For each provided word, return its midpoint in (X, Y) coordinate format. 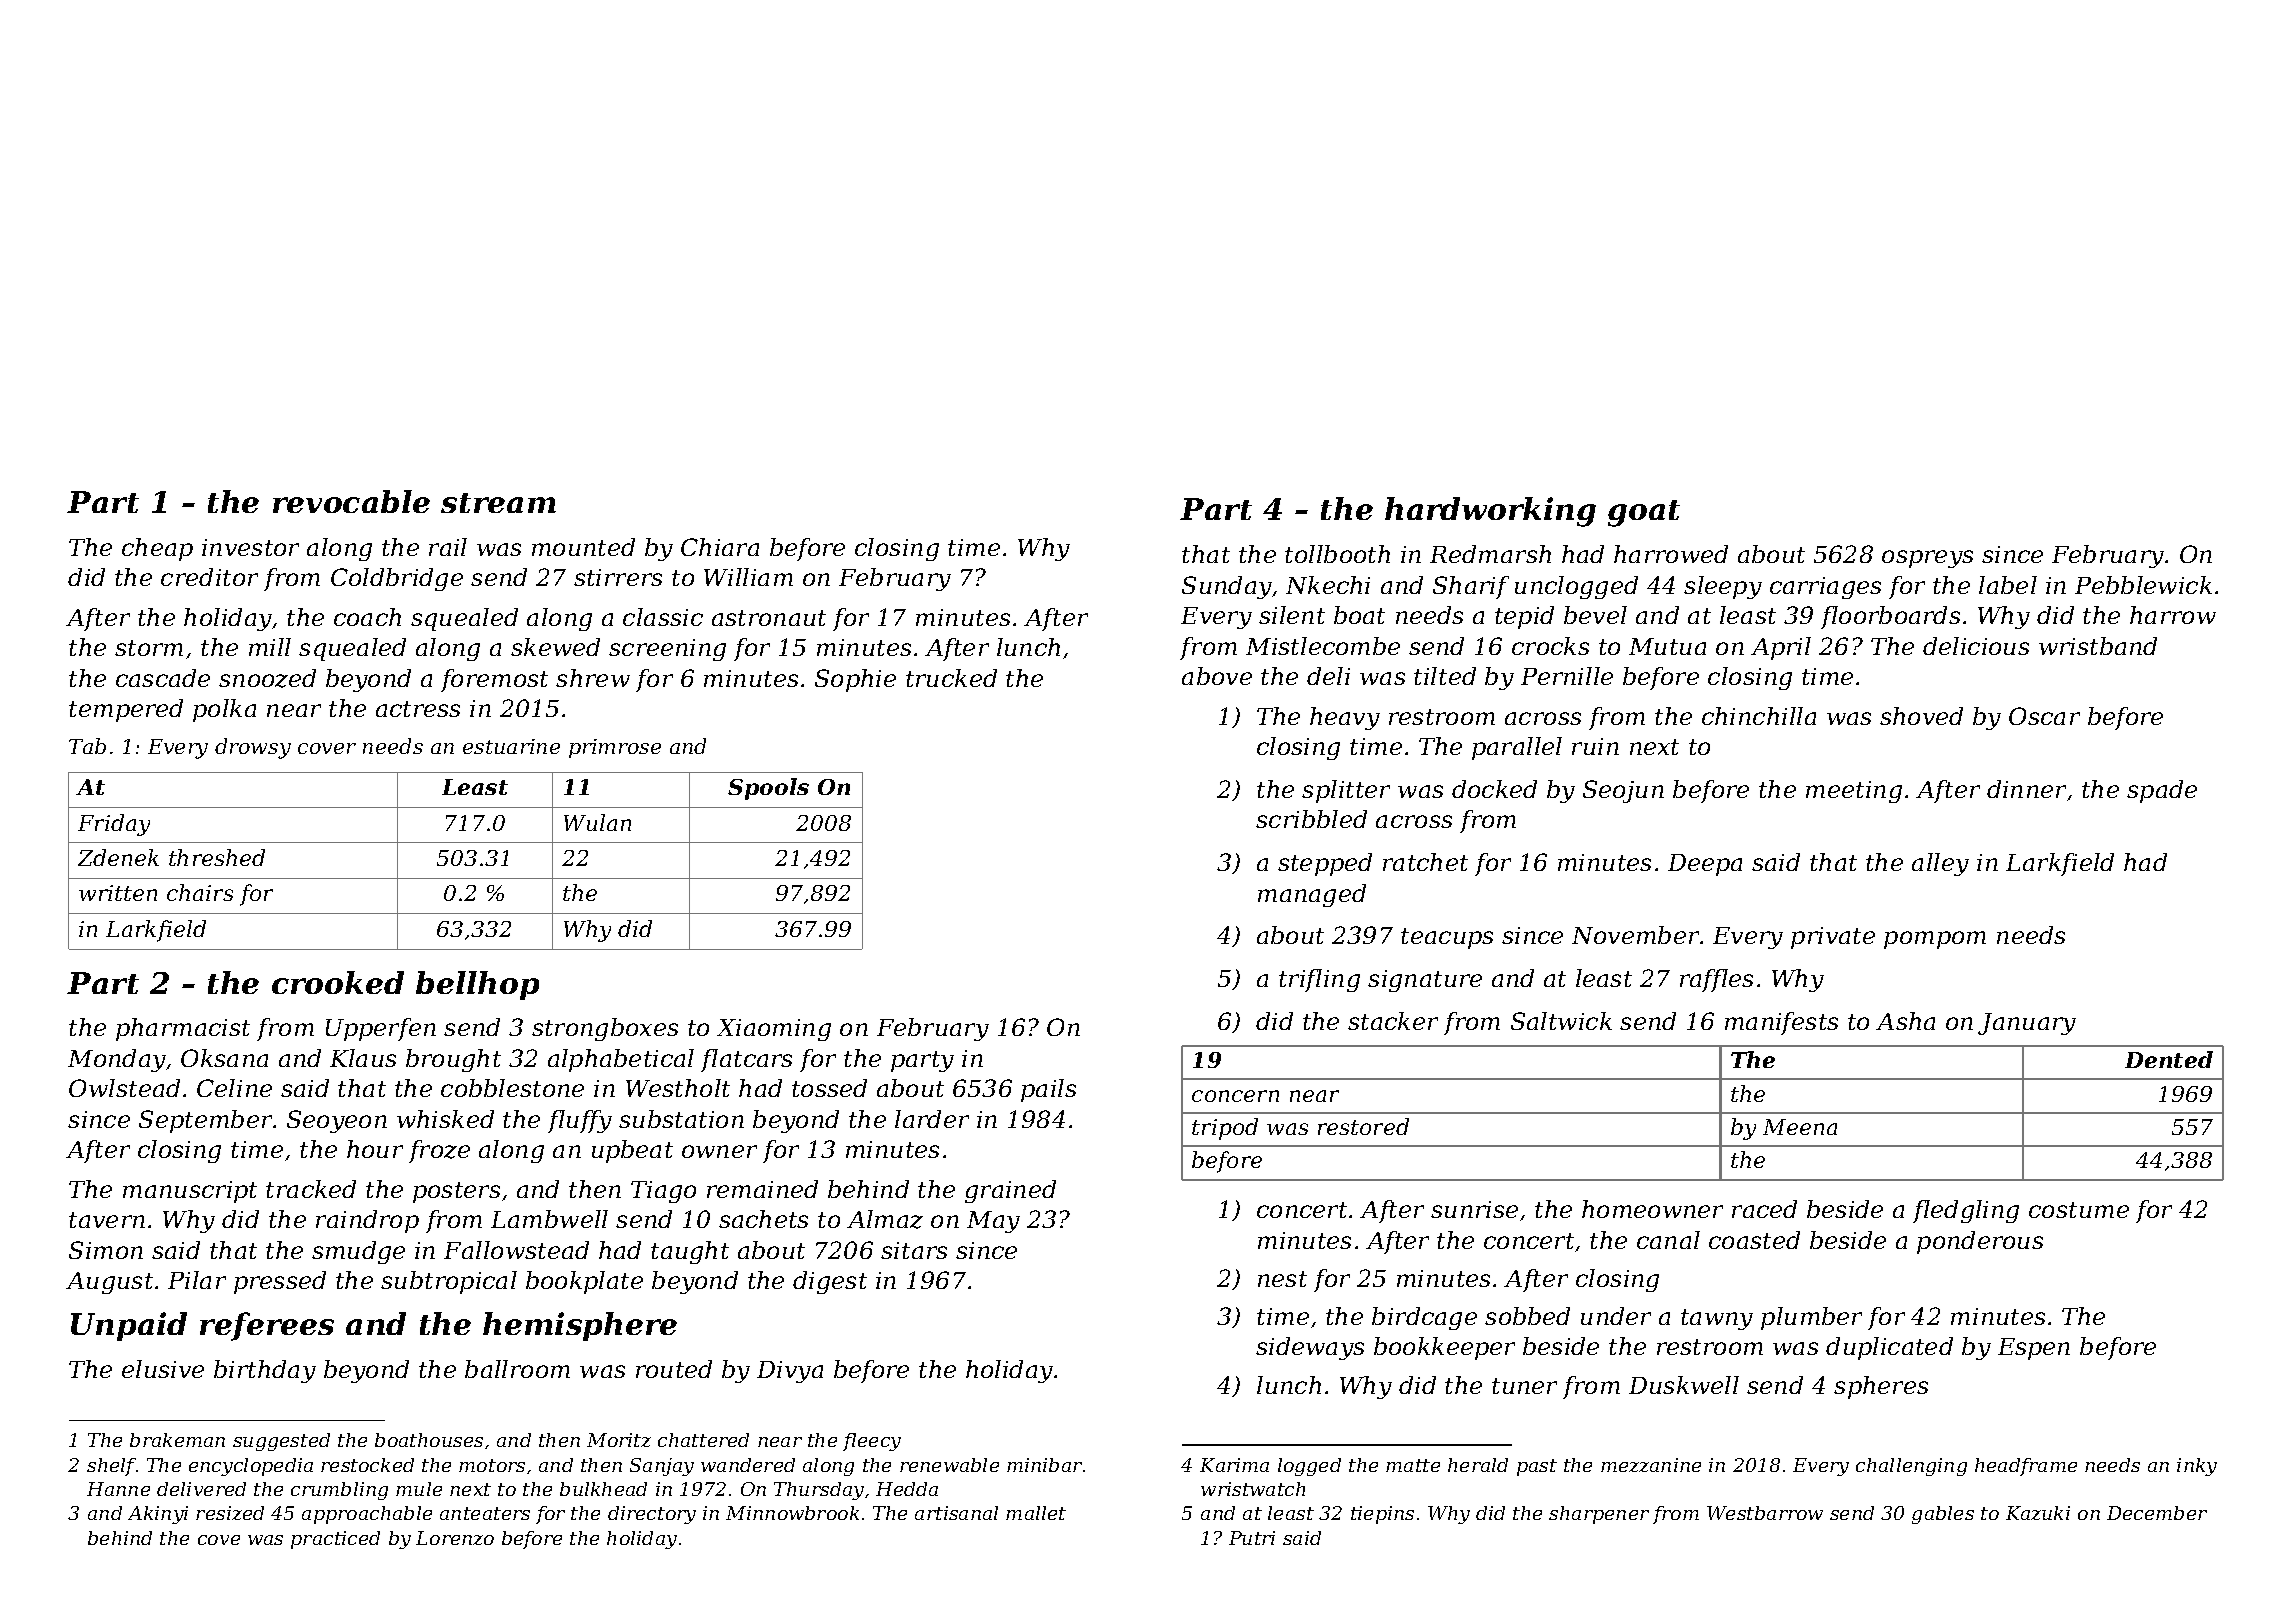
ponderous (1980, 1242)
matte (1413, 1465)
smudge (358, 1252)
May (993, 1222)
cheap (157, 549)
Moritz (619, 1440)
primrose (615, 748)
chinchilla (1759, 716)
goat (1644, 513)
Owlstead (124, 1088)
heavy (1345, 718)
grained (1010, 1191)
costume (2079, 1210)
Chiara (720, 547)
